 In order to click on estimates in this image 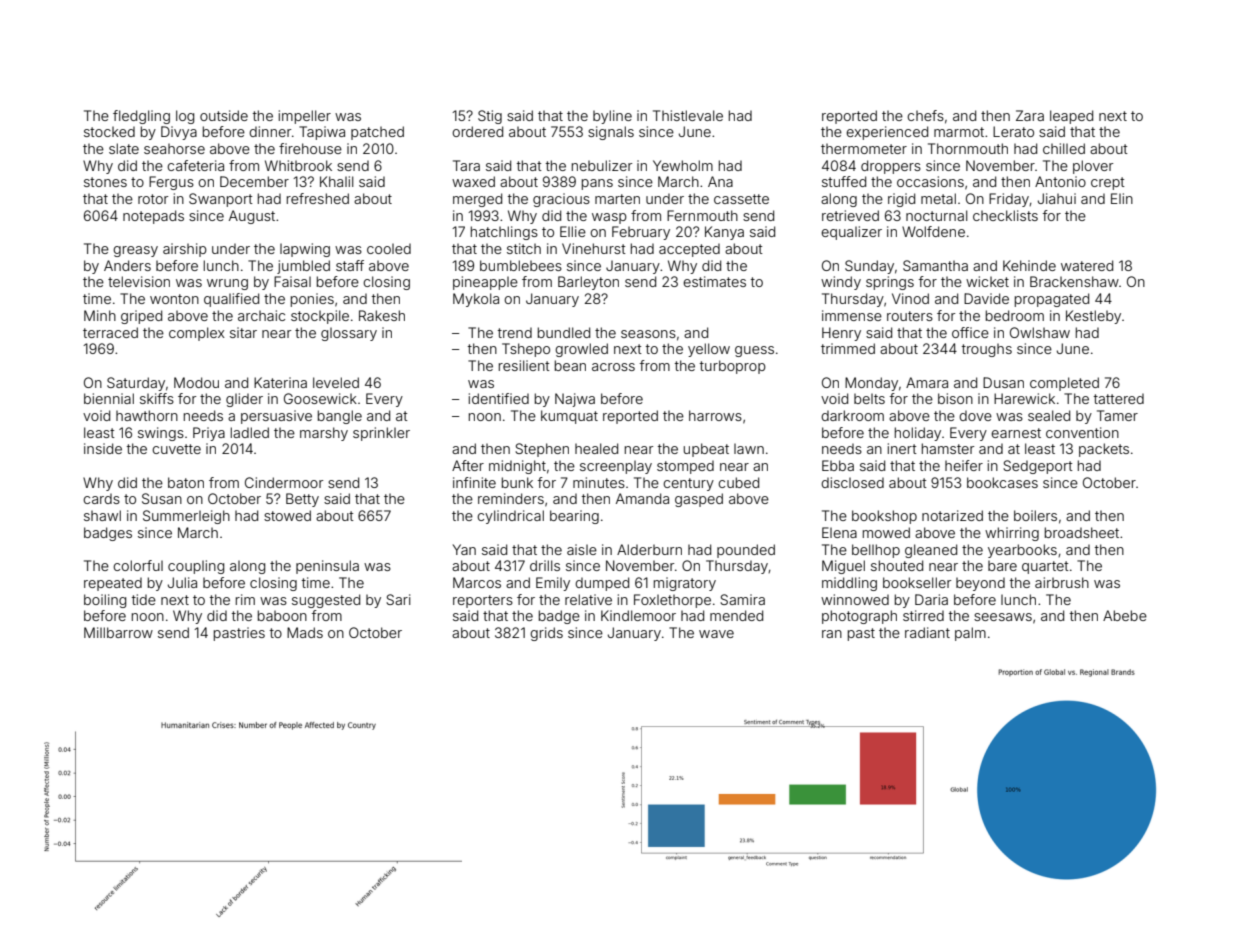, I will do `click(714, 281)`.
